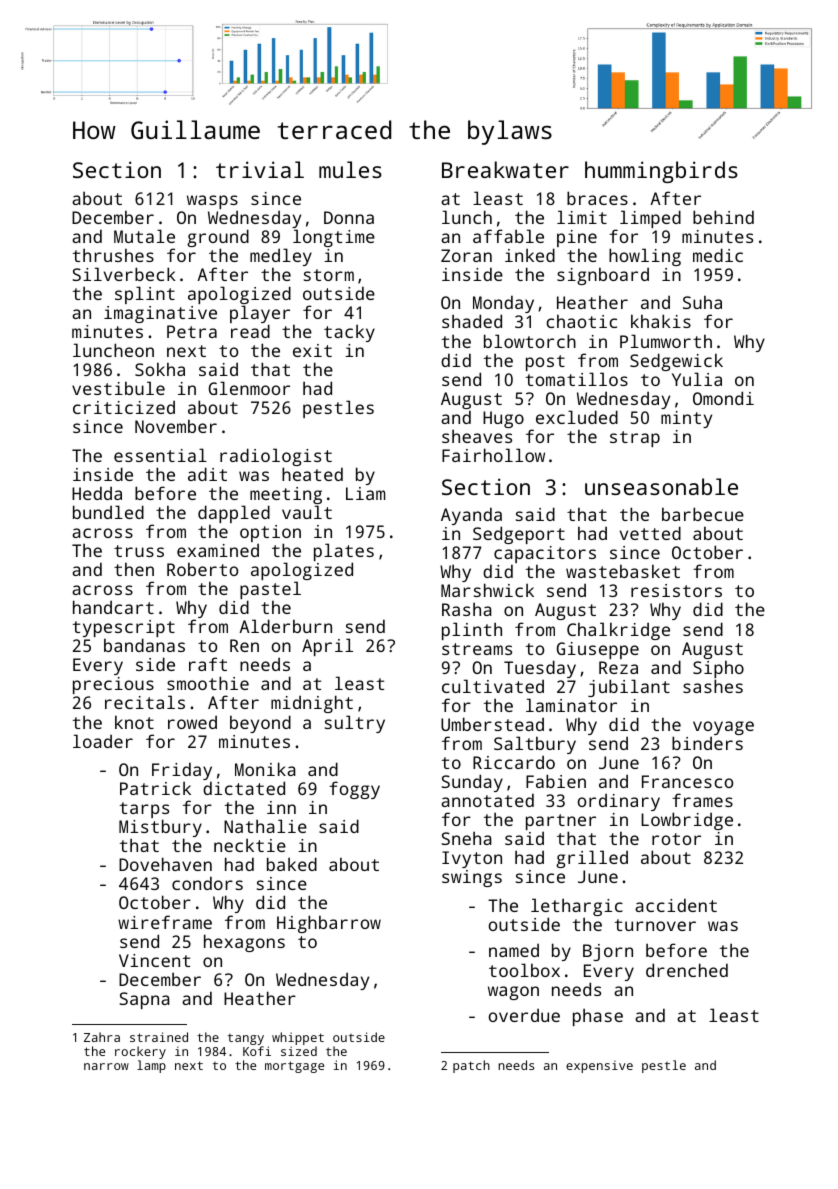 Image resolution: width=838 pixels, height=1189 pixels. Describe the element at coordinates (151, 1066) in the screenshot. I see `lamp` at that location.
